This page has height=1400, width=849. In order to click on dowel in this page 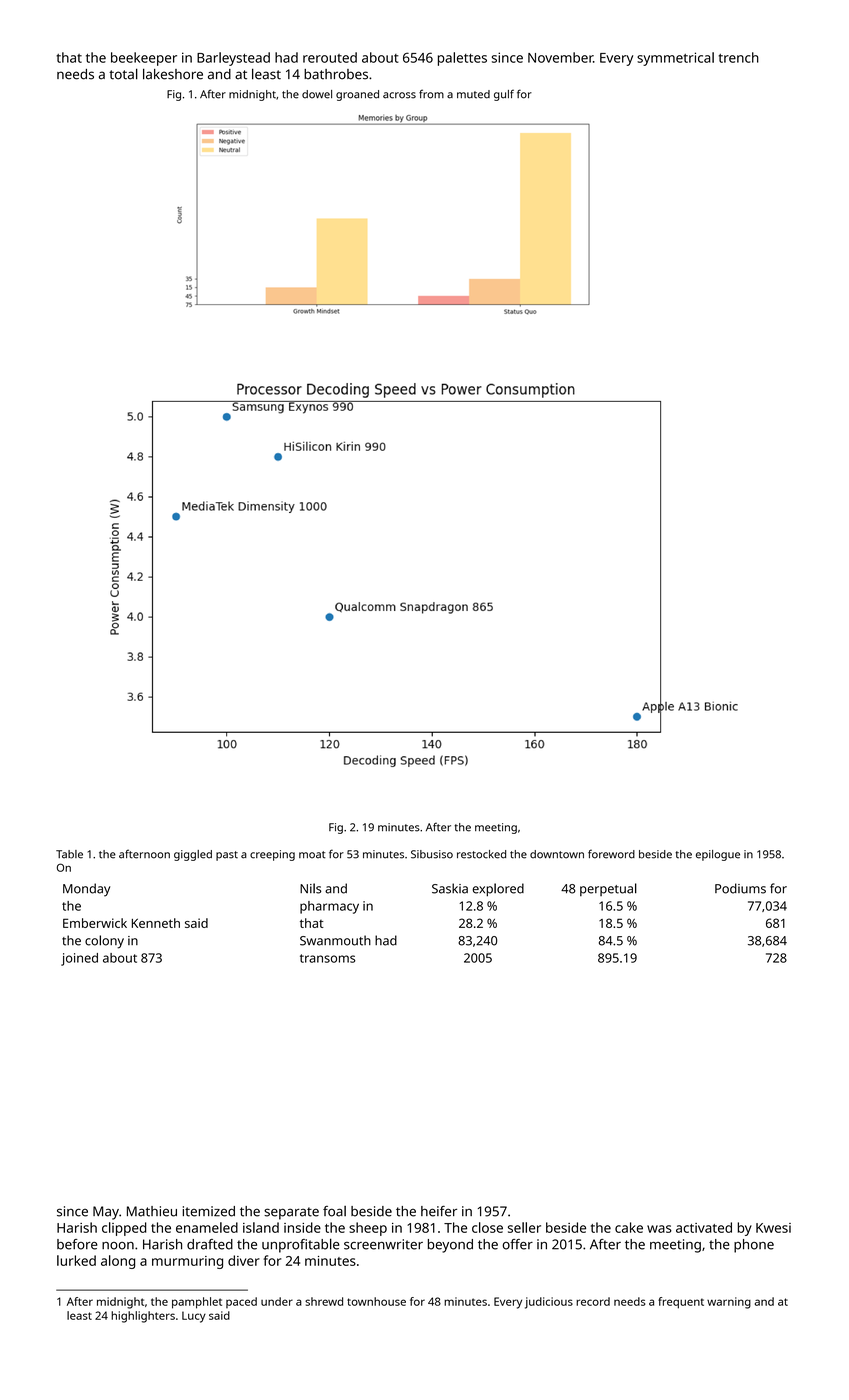, I will do `click(317, 94)`.
